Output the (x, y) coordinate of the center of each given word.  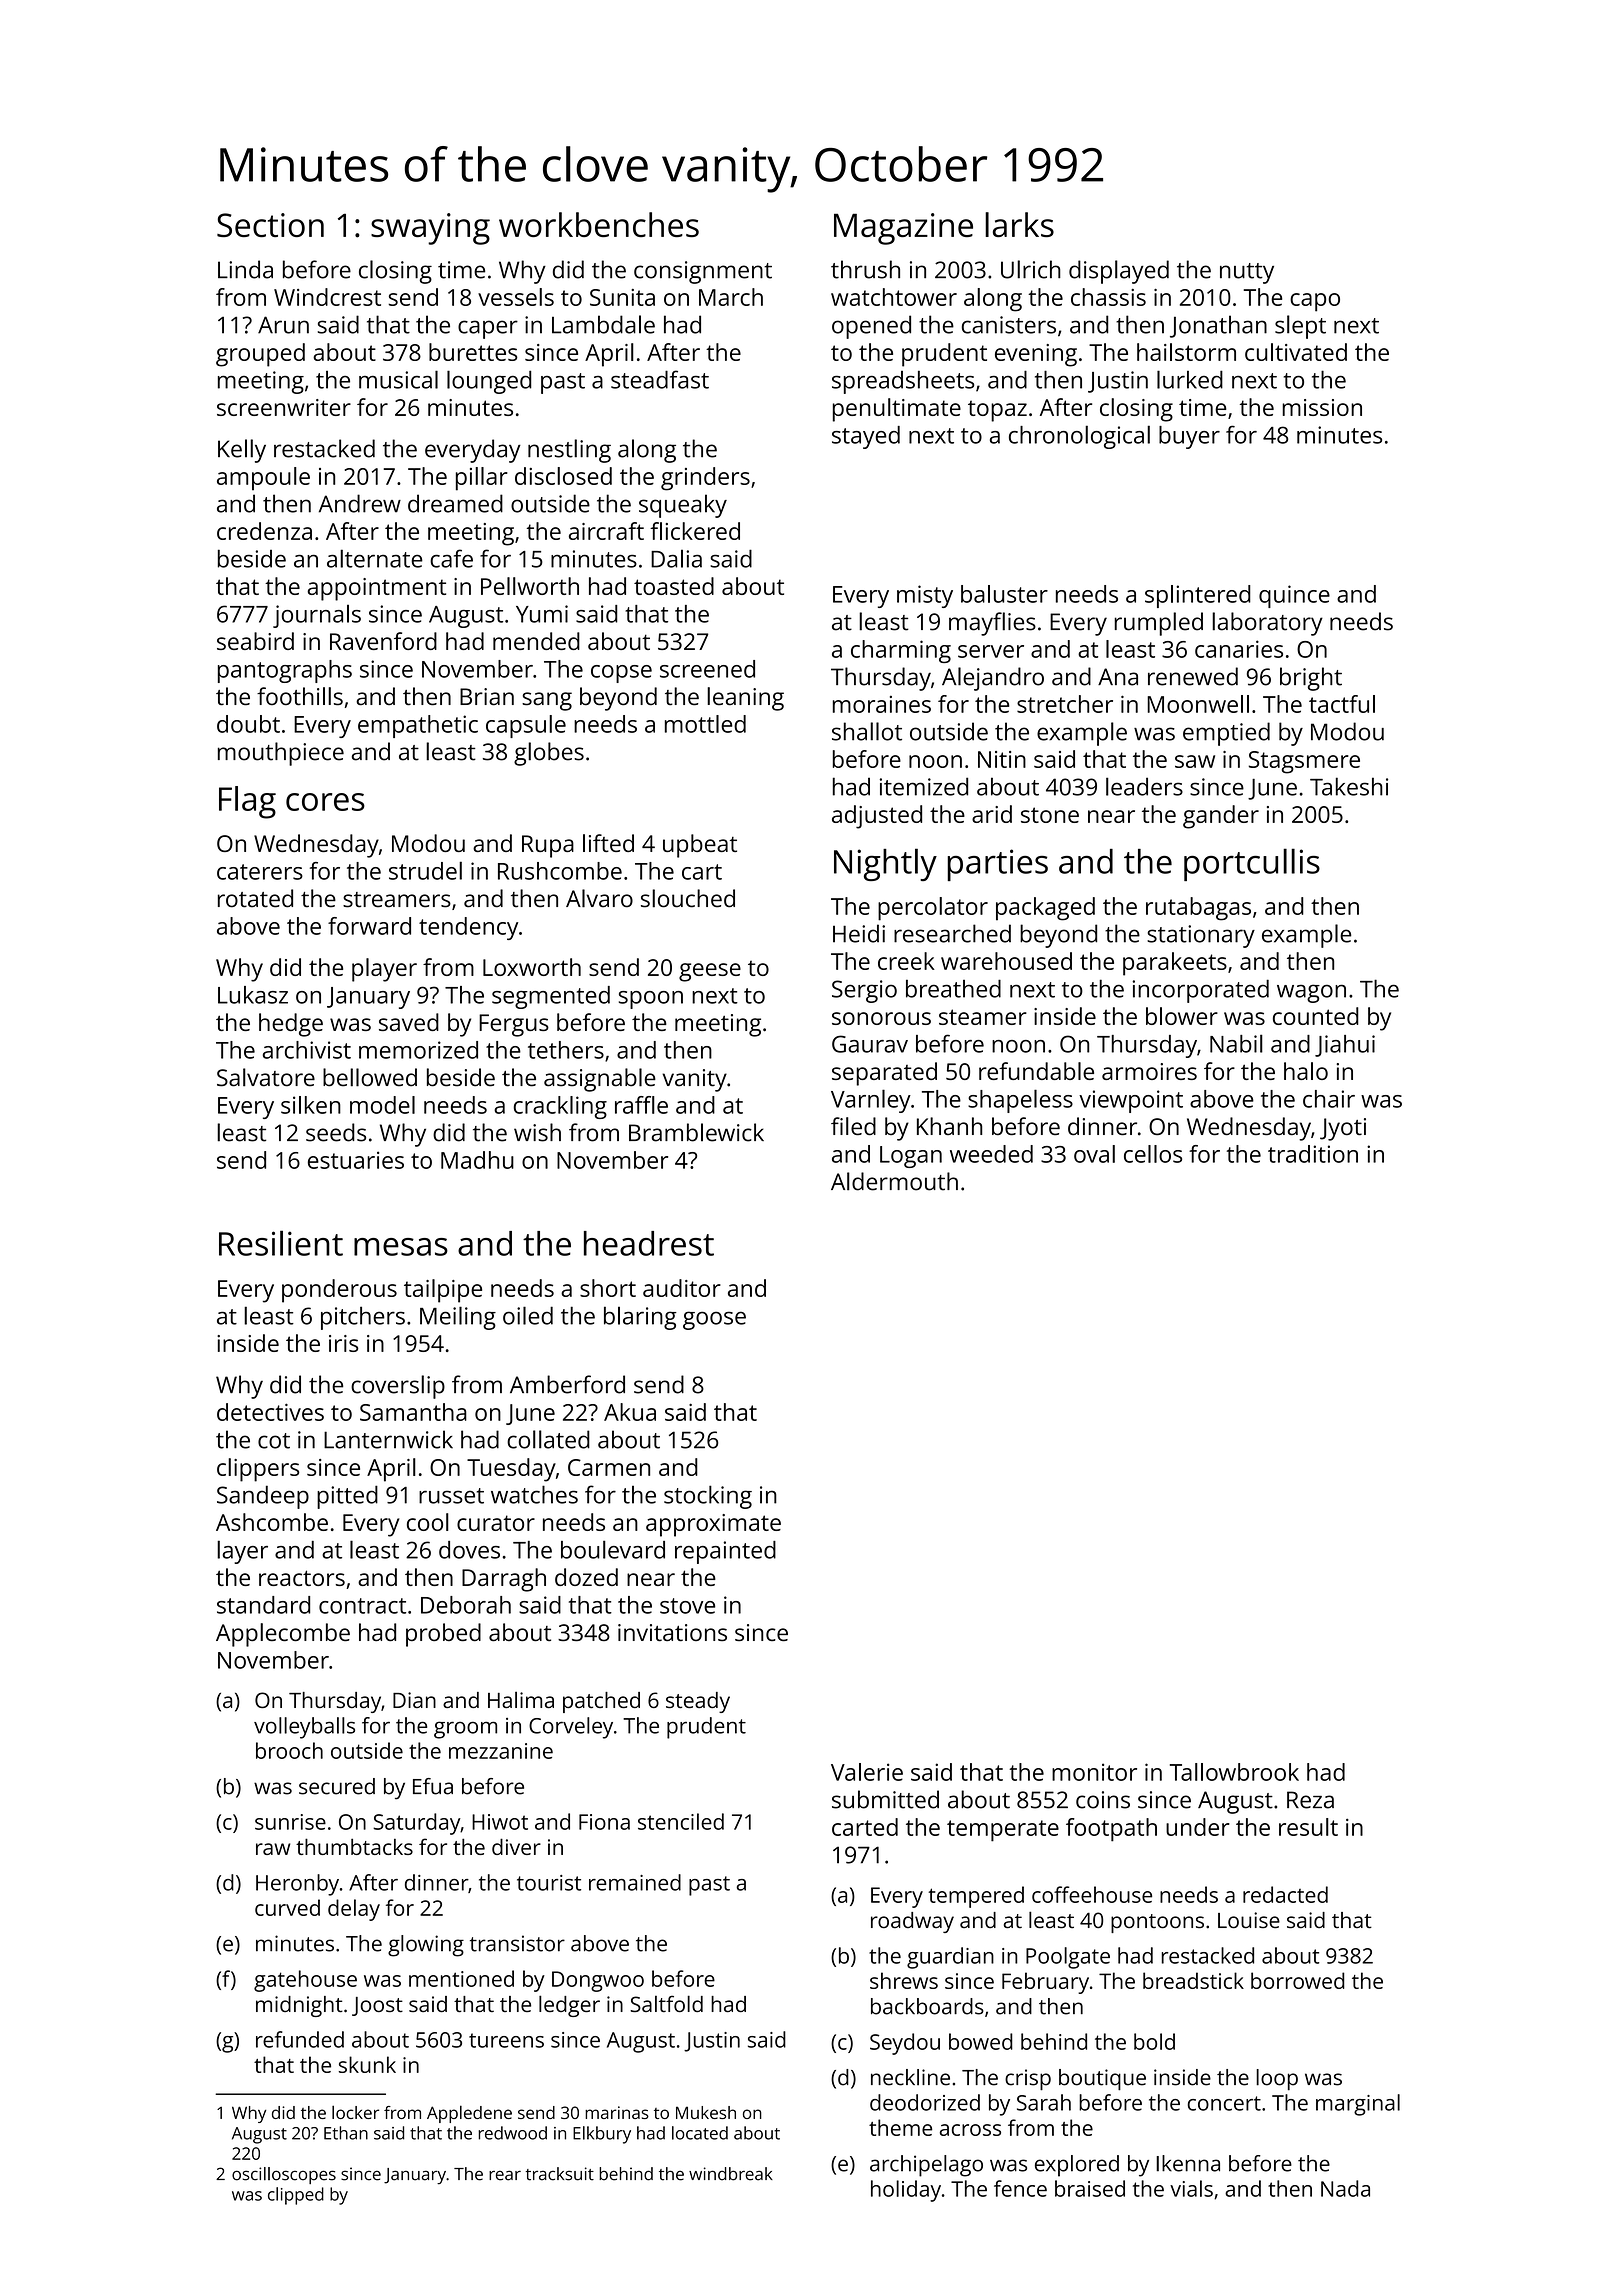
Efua (433, 1786)
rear (505, 2175)
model (382, 1105)
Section (270, 225)
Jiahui (1345, 1046)
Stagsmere (1304, 762)
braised (1090, 2188)
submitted (885, 1799)
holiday (906, 2191)
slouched (688, 898)
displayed (1119, 272)
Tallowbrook (1234, 1772)
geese (710, 972)
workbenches (599, 224)
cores (325, 802)
